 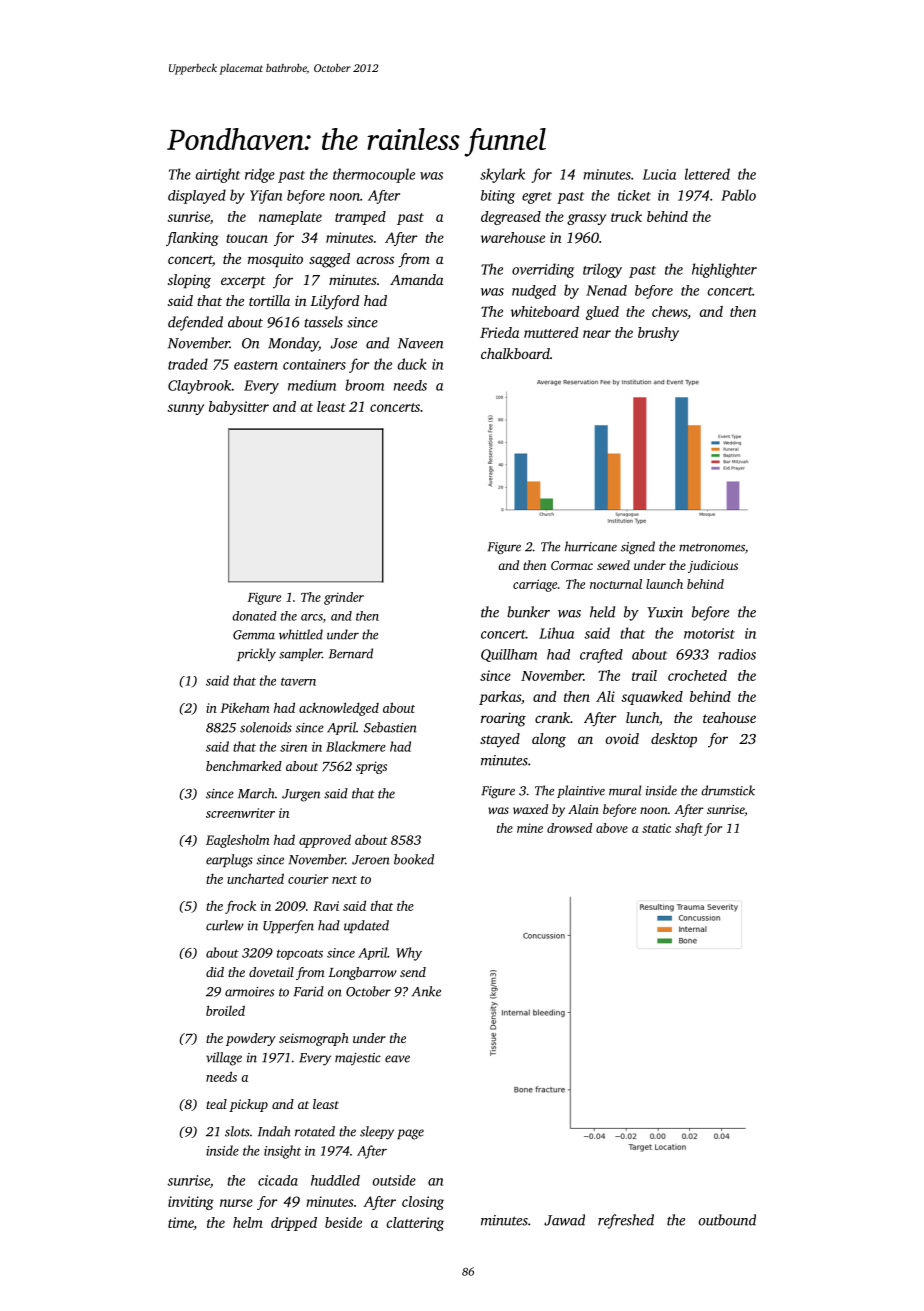 What do you see at coordinates (414, 859) in the screenshot?
I see `booked` at bounding box center [414, 859].
